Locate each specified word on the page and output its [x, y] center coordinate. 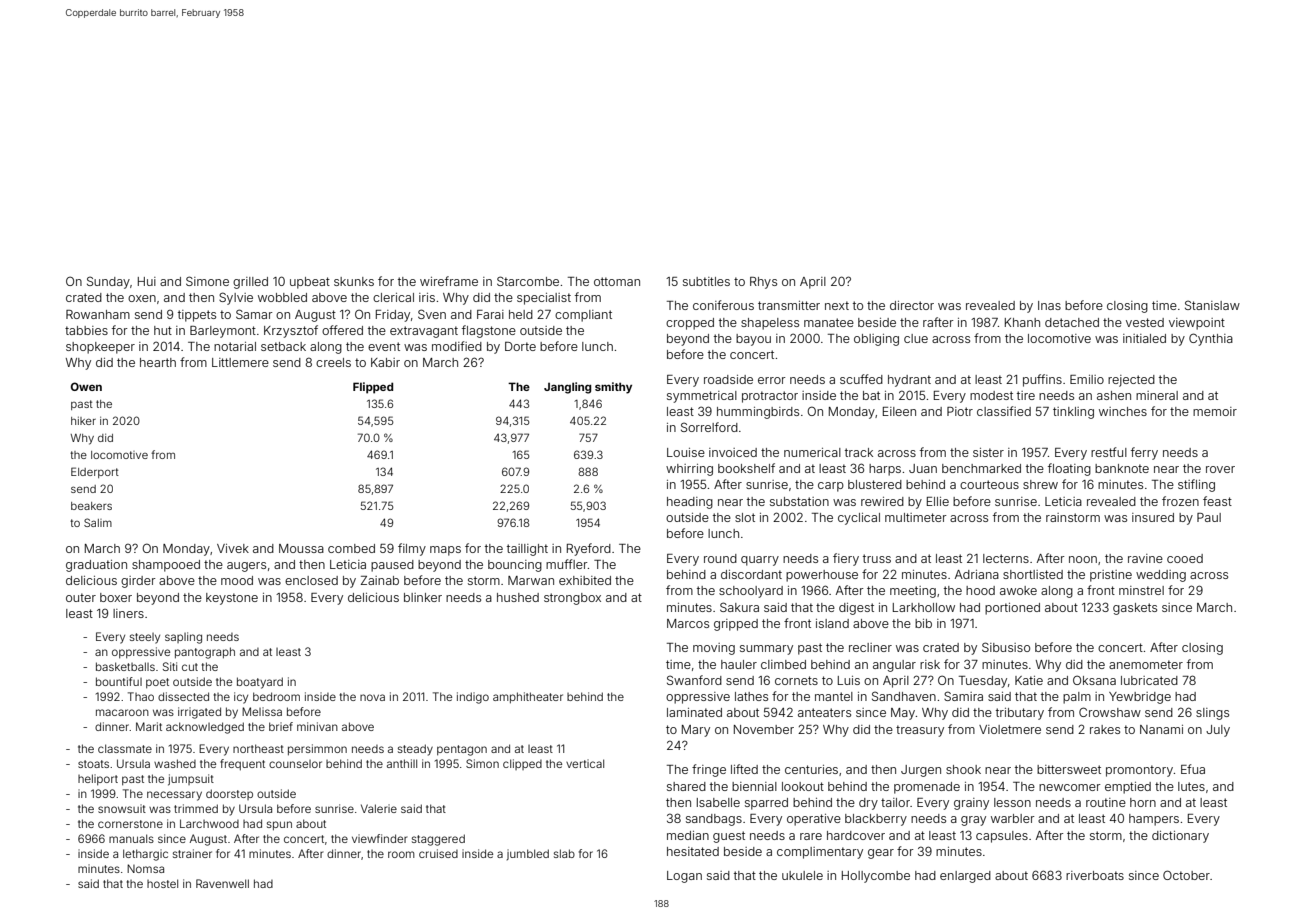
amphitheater [528, 698]
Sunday [108, 282]
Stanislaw [1212, 305]
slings [1212, 714]
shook [963, 769]
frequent [242, 764]
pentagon [462, 750]
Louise [686, 452]
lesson [1012, 802]
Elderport [95, 472]
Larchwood [209, 823]
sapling [183, 638]
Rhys [763, 283]
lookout [803, 786]
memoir [1215, 411]
